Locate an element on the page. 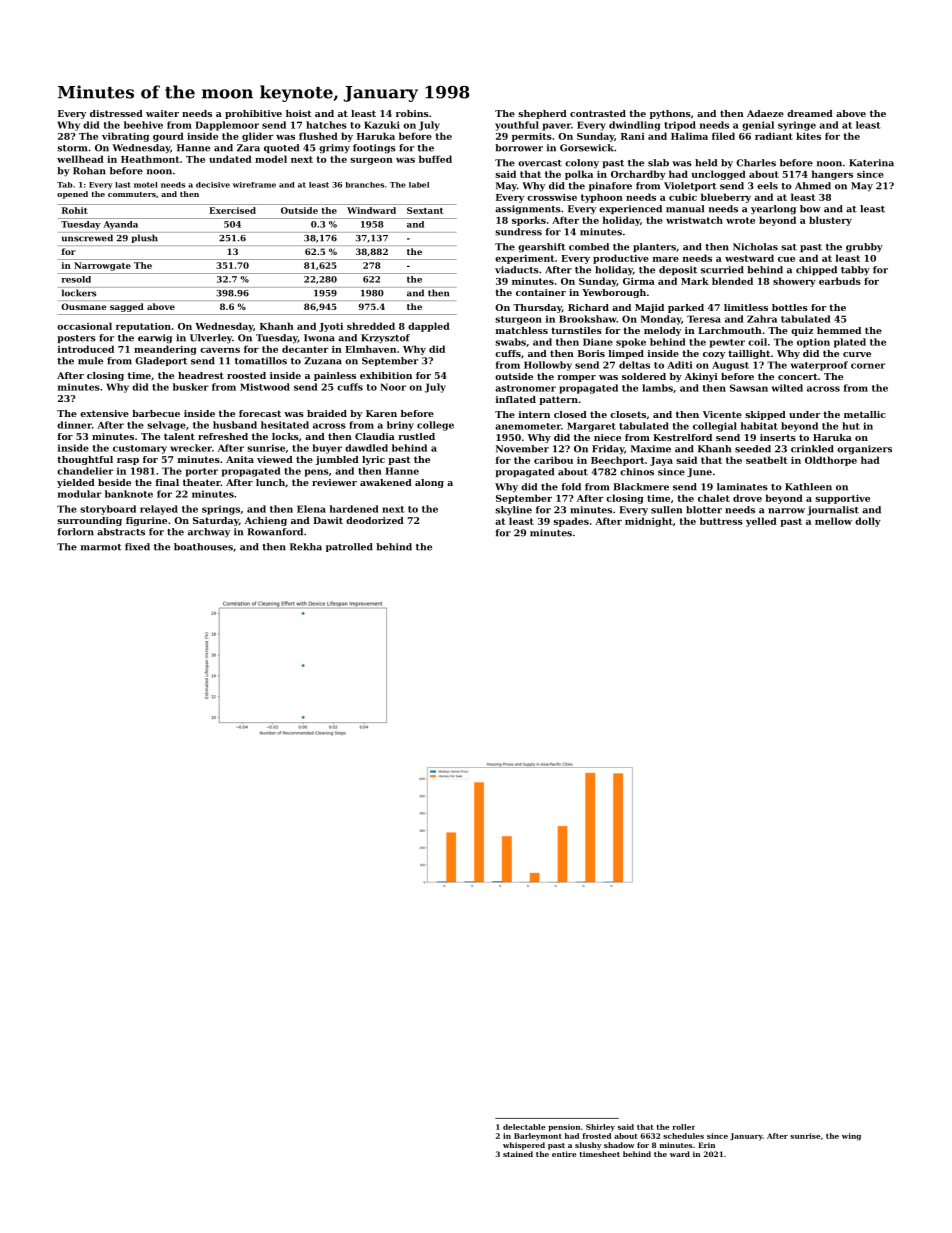 The height and width of the document is (1233, 952). patrolled is located at coordinates (349, 547).
